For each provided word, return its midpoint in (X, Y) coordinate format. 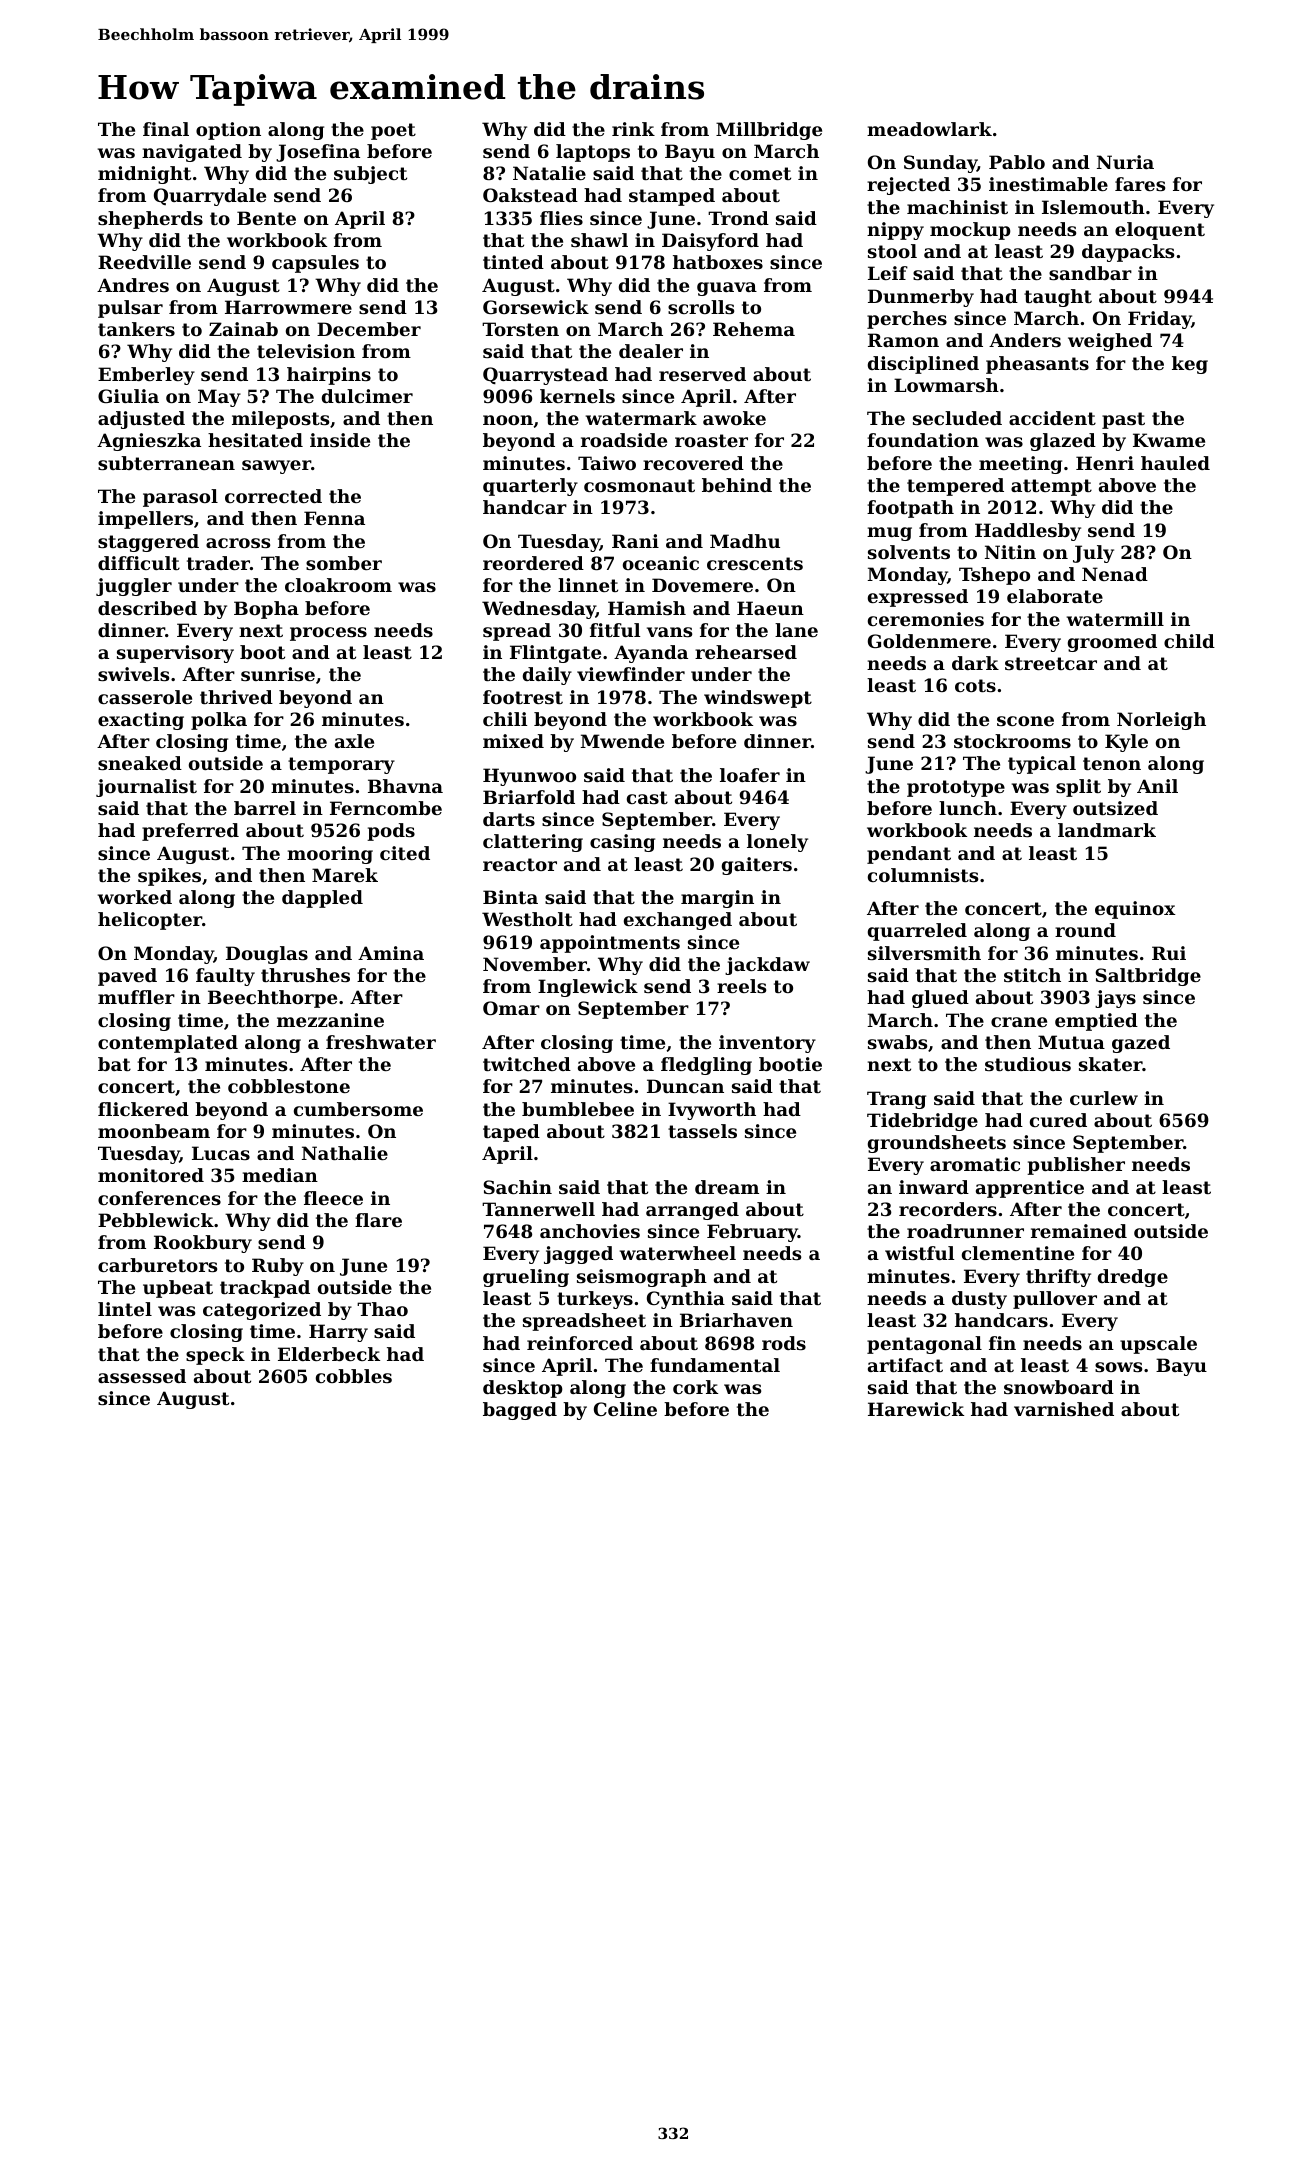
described (147, 608)
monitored (151, 1175)
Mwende (622, 741)
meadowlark (929, 129)
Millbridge (769, 131)
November (535, 964)
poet (393, 131)
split (1078, 788)
